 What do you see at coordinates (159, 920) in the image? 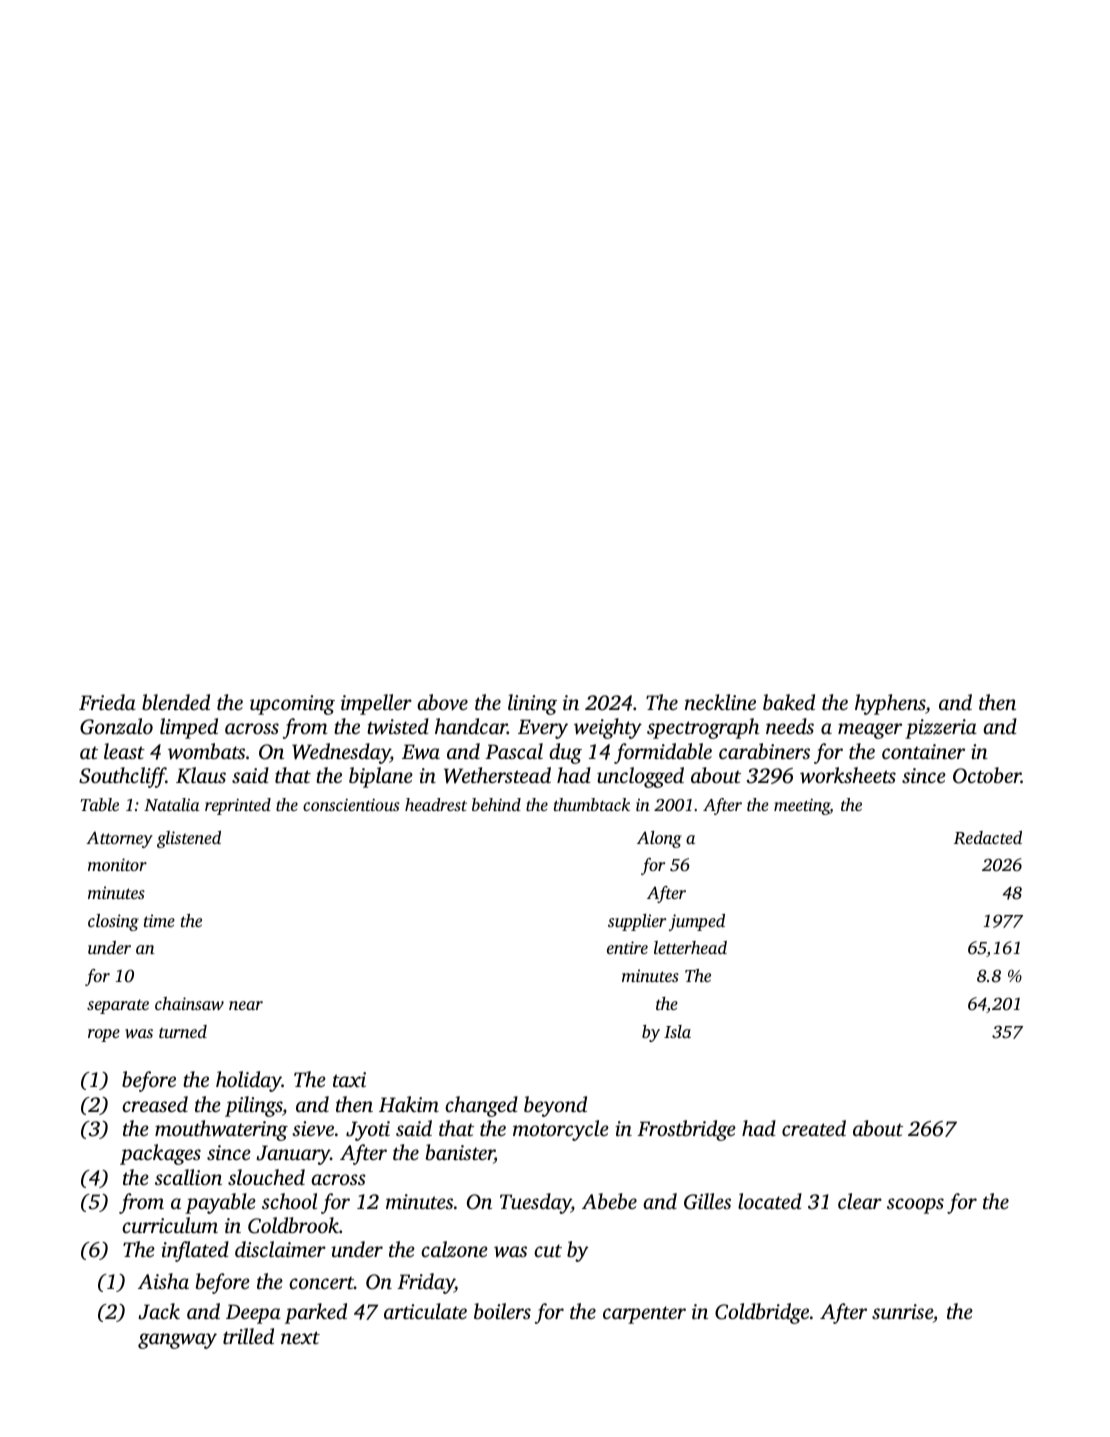
I see `time` at bounding box center [159, 920].
